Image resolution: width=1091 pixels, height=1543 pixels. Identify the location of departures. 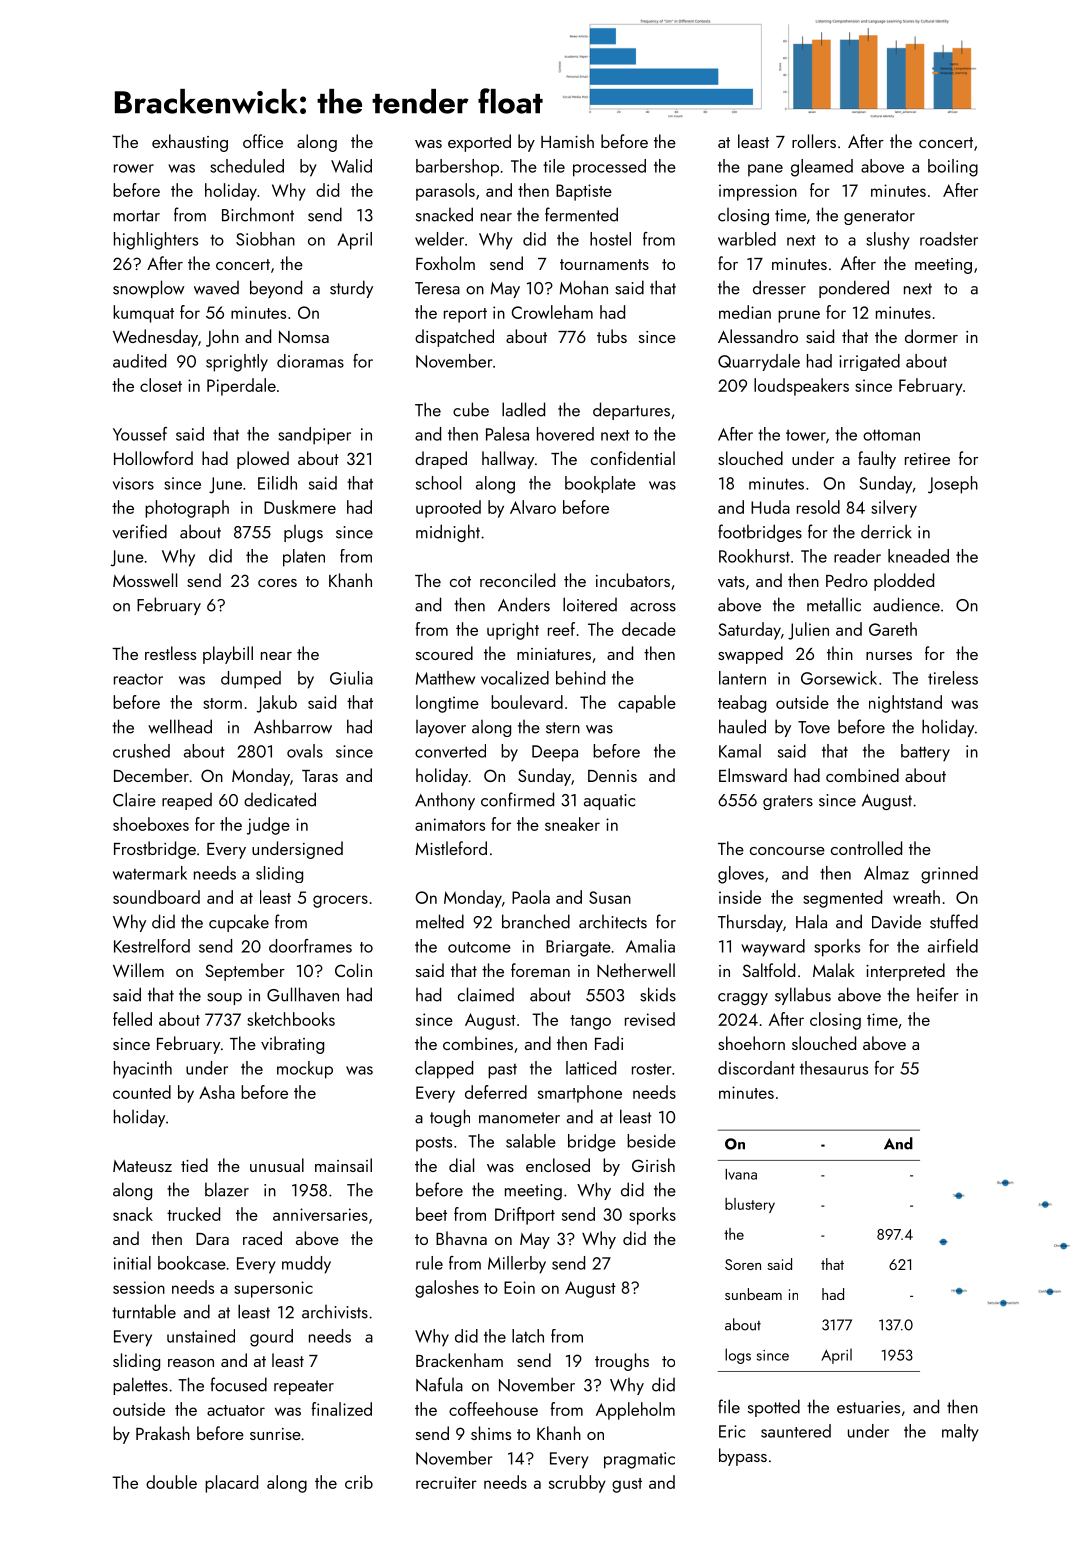
(631, 411).
